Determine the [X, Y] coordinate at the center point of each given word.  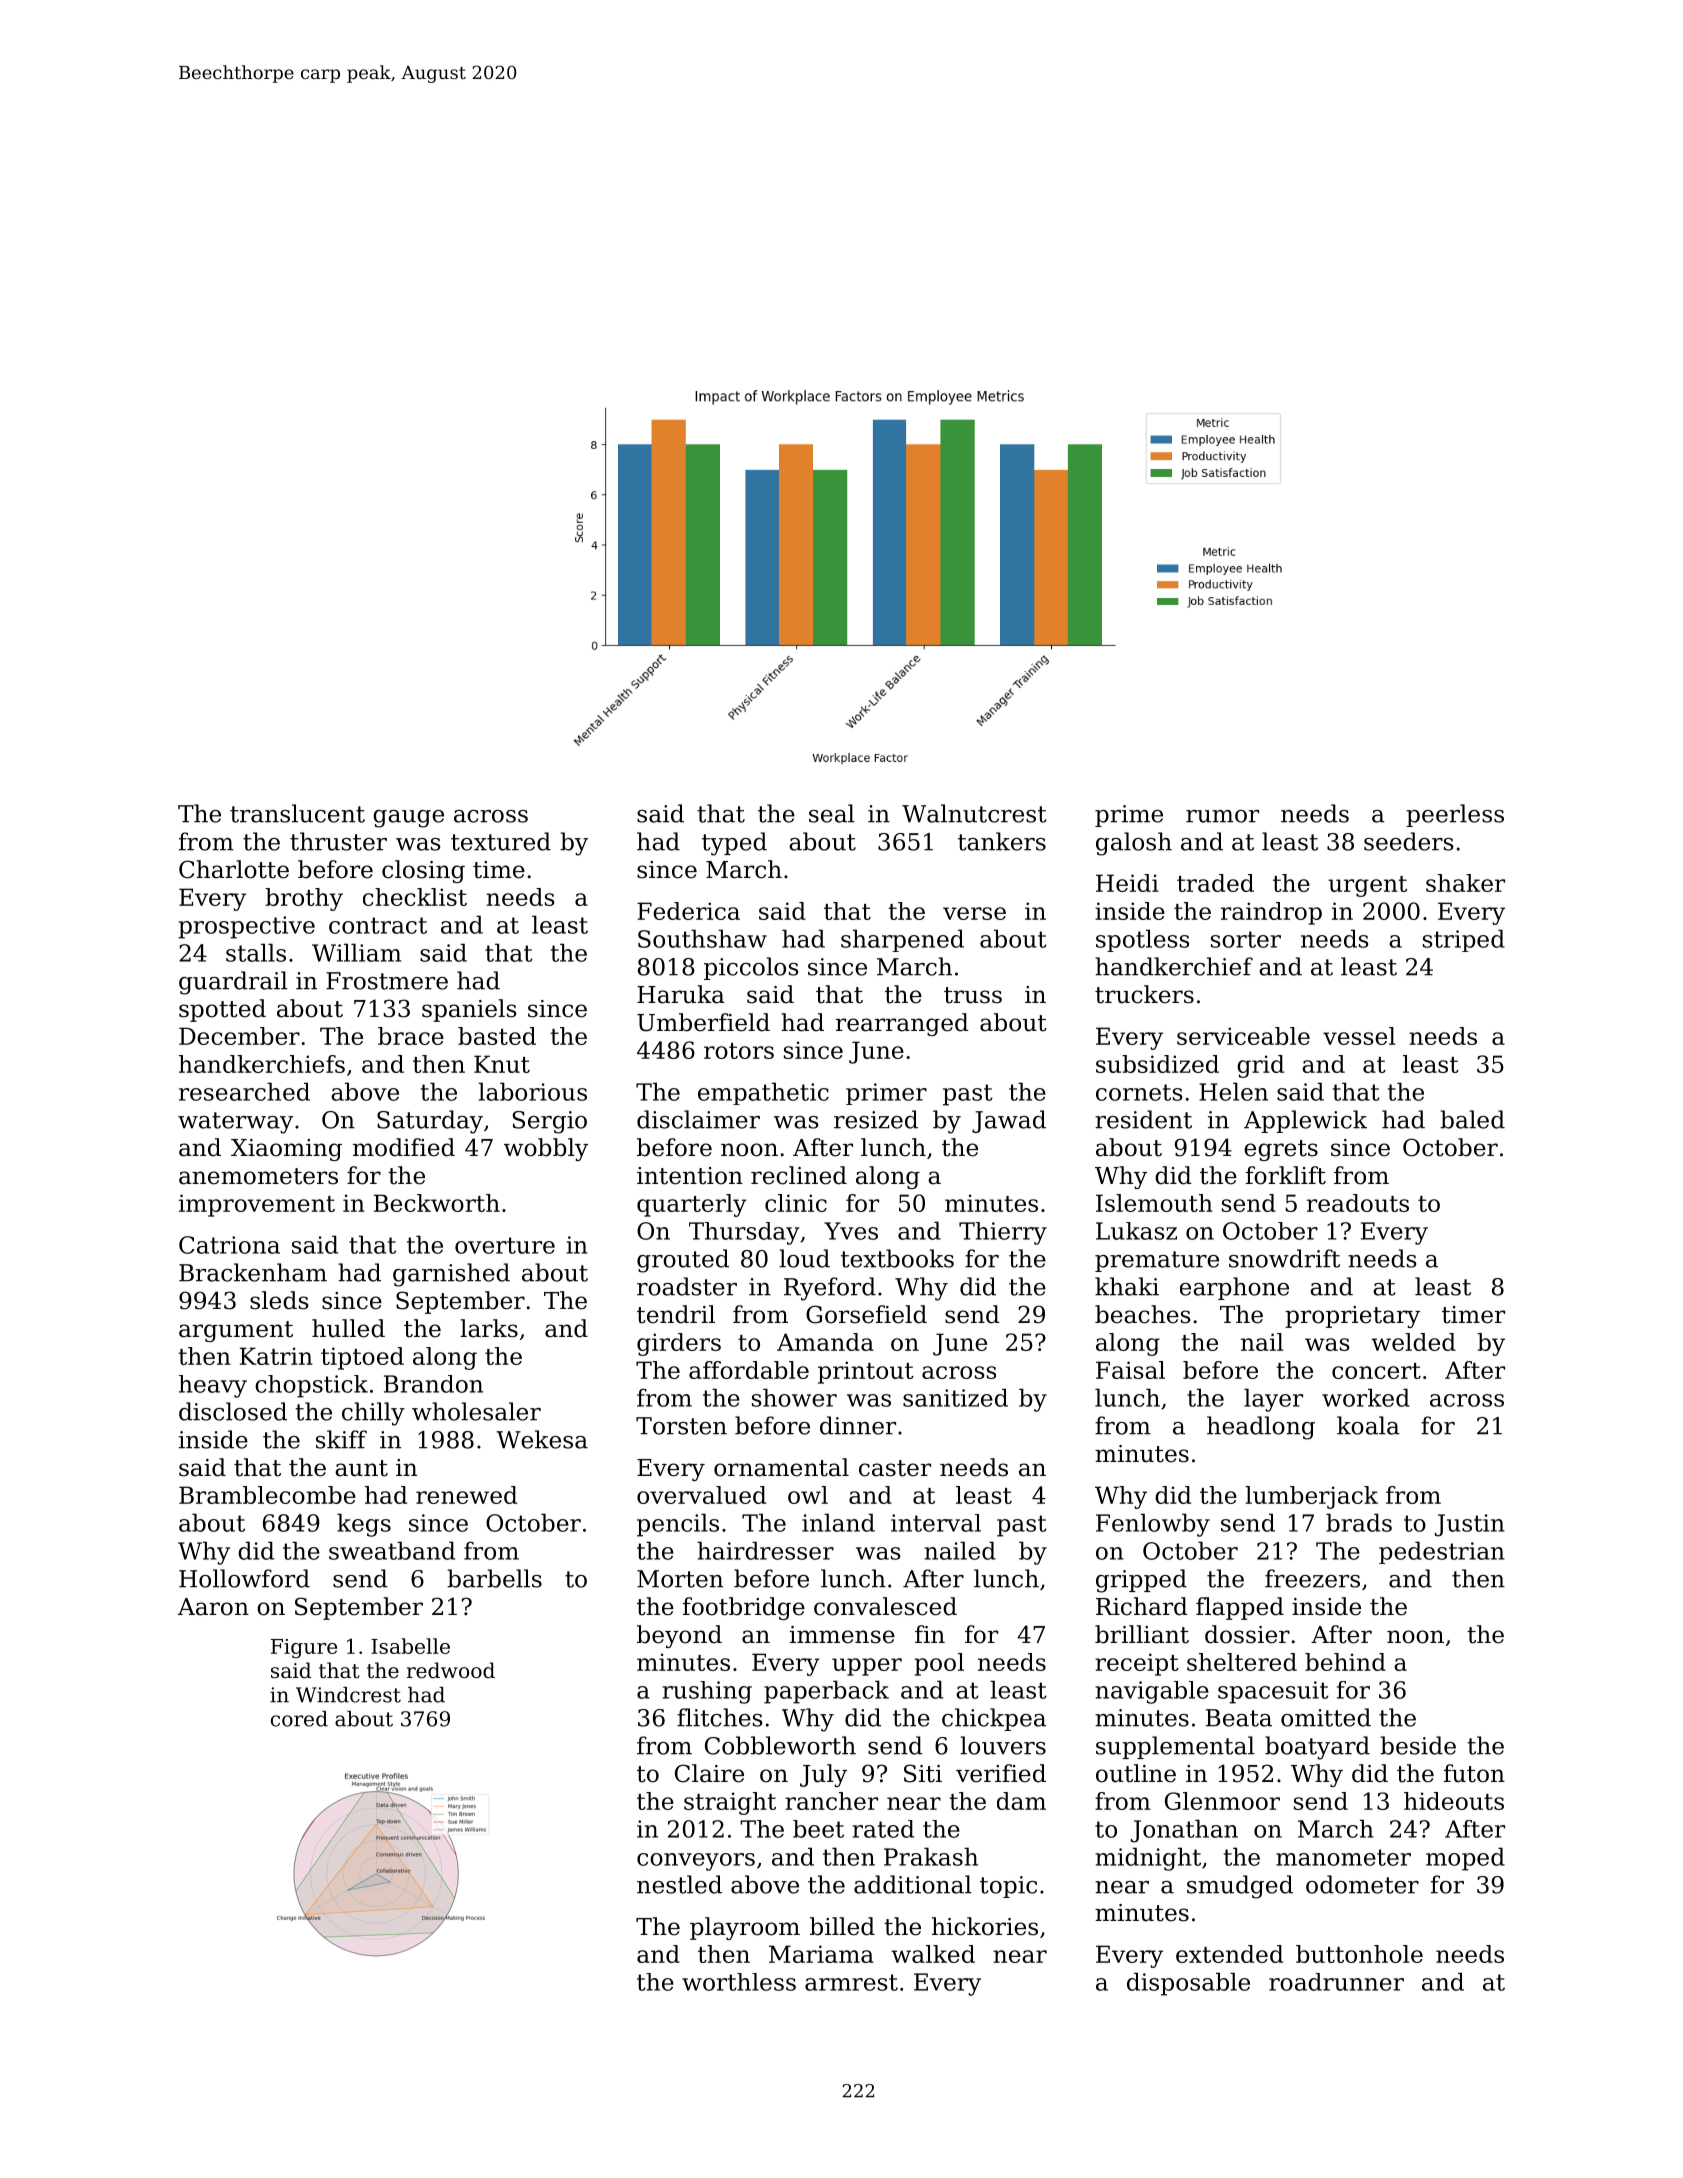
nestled [679, 1884]
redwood [451, 1670]
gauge [408, 819]
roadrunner [1336, 1982]
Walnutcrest [974, 813]
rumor [1222, 816]
